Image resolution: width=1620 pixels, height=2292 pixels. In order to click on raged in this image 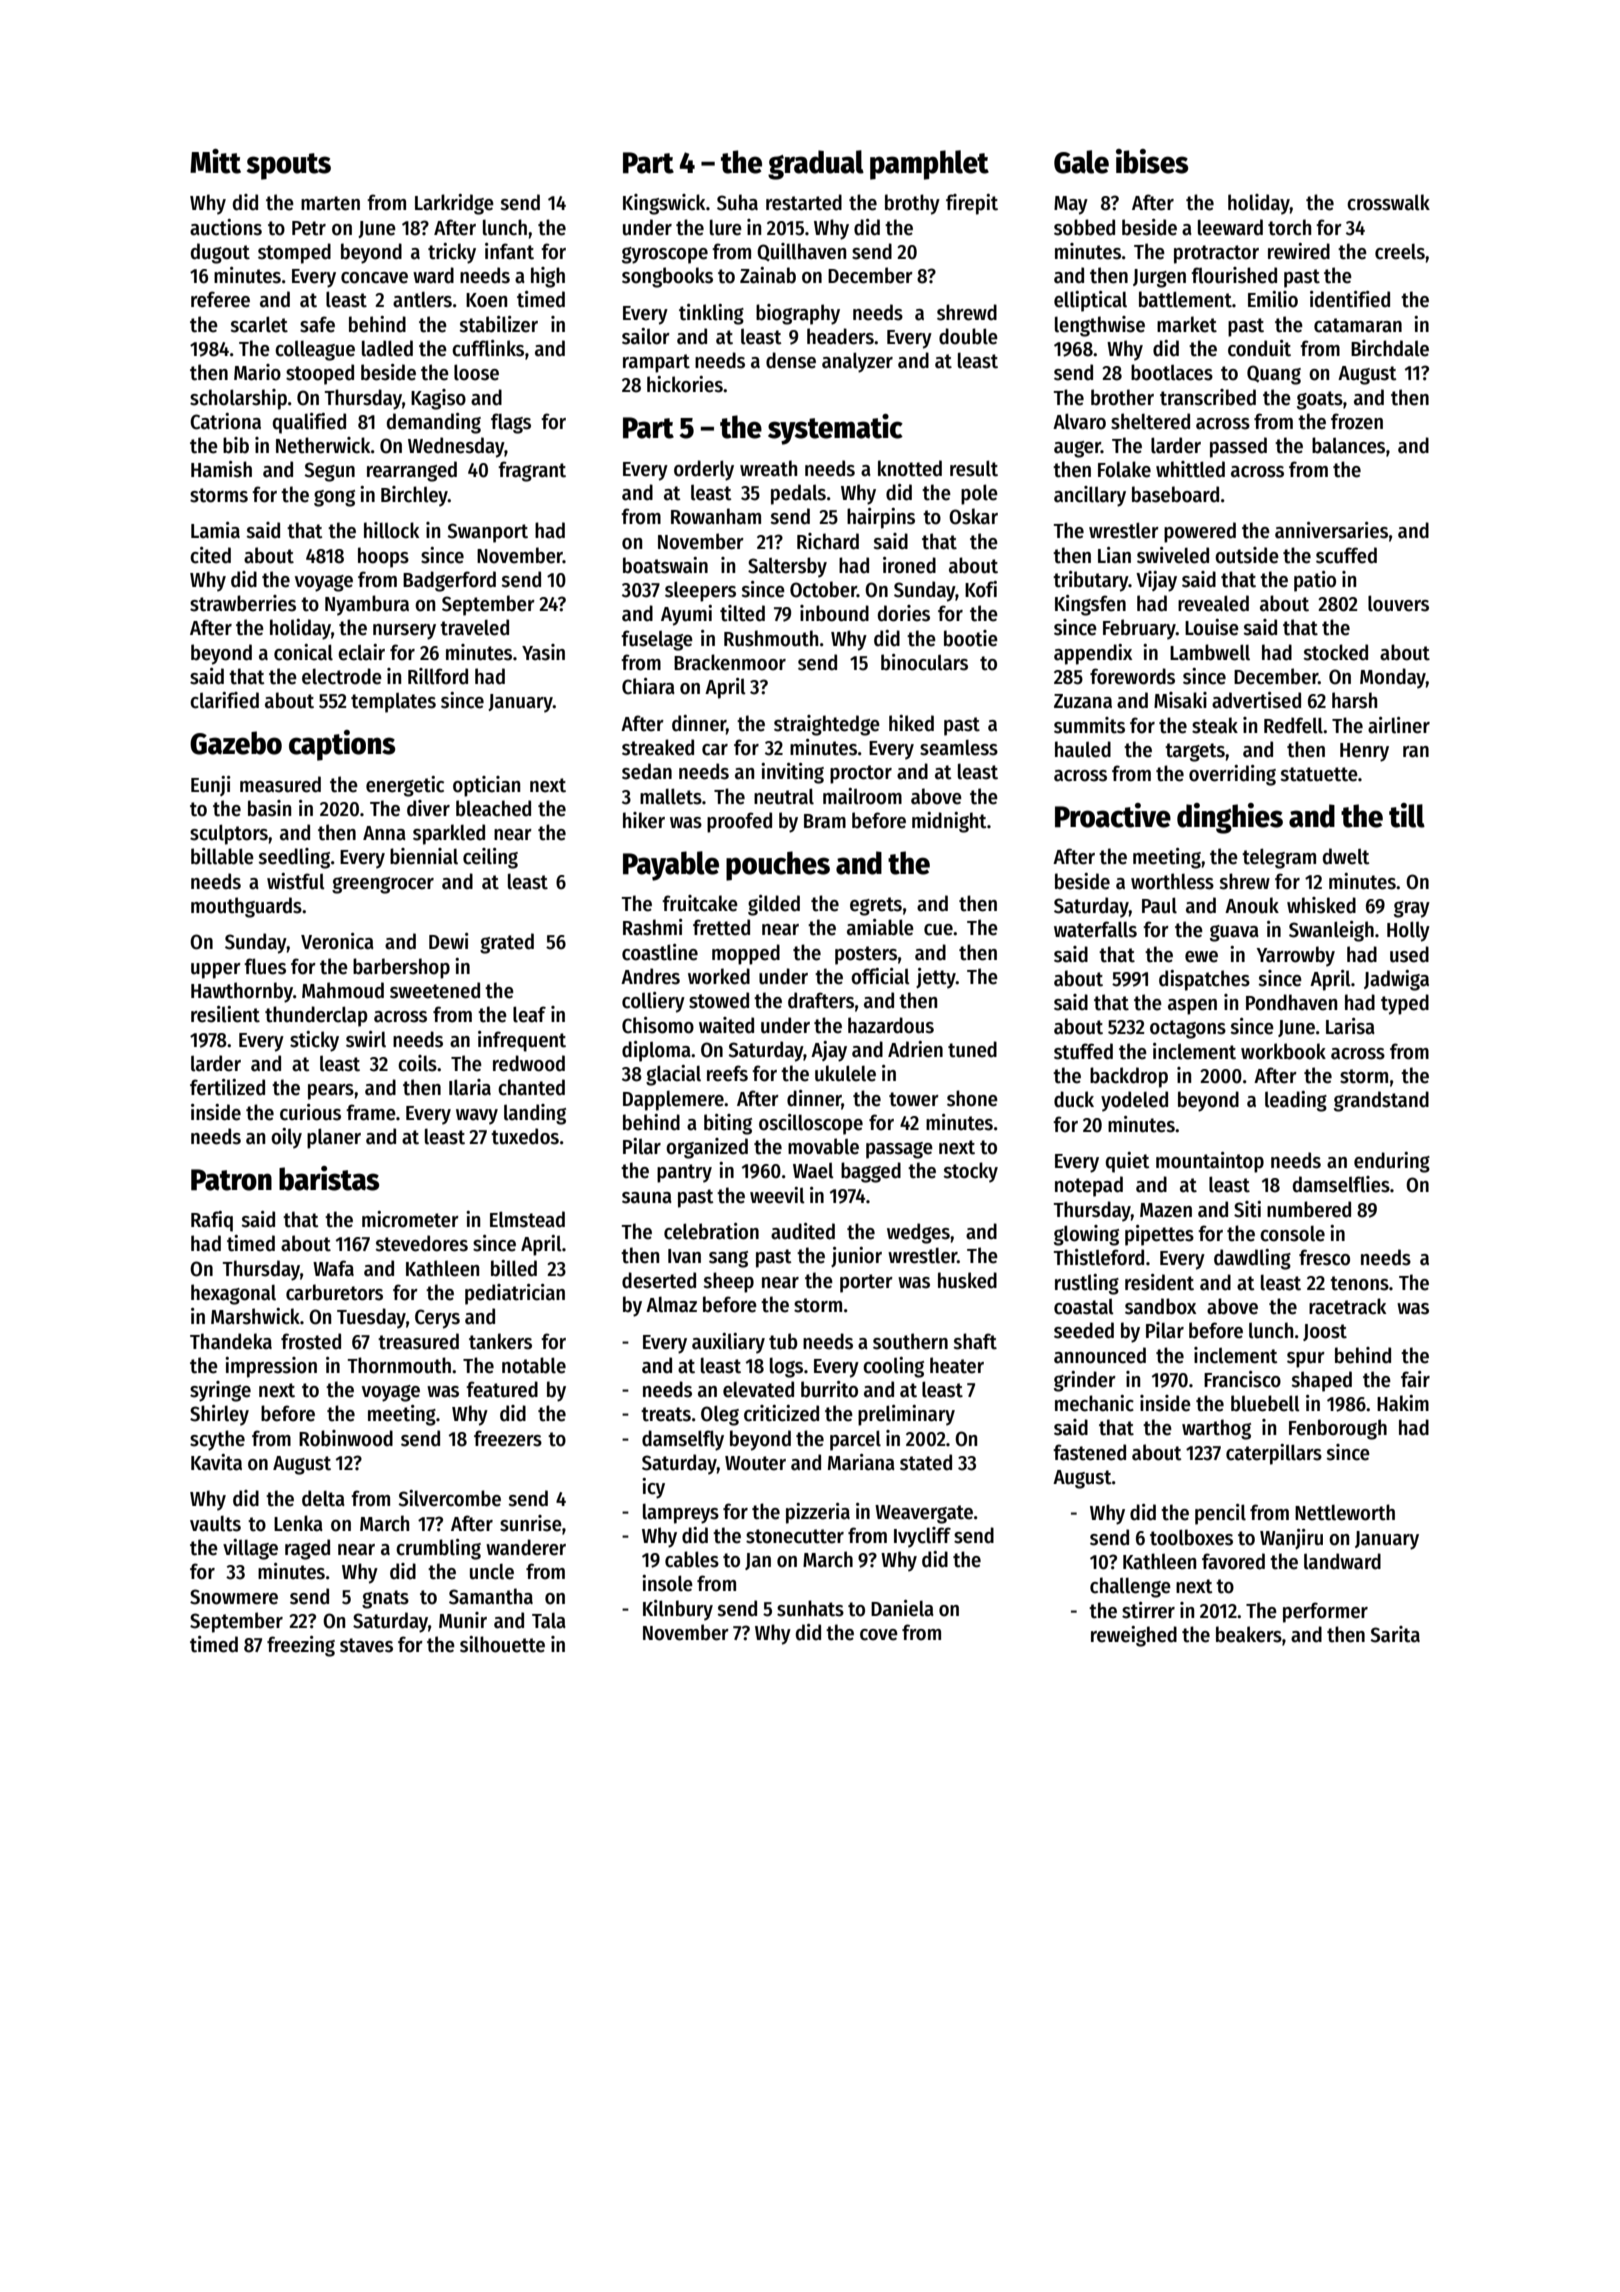, I will do `click(307, 1549)`.
